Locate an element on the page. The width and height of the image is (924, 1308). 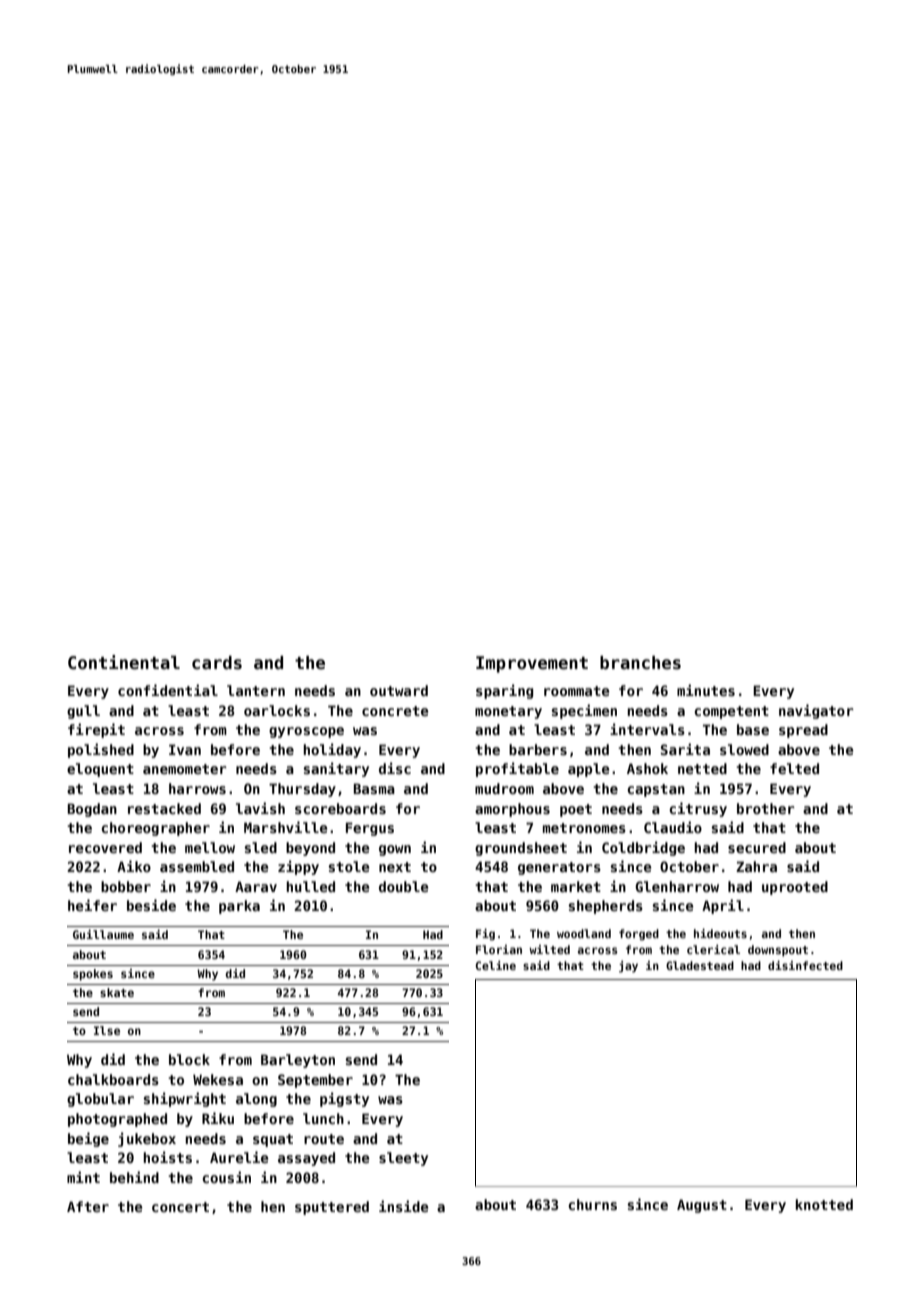
concert is located at coordinates (180, 1207).
